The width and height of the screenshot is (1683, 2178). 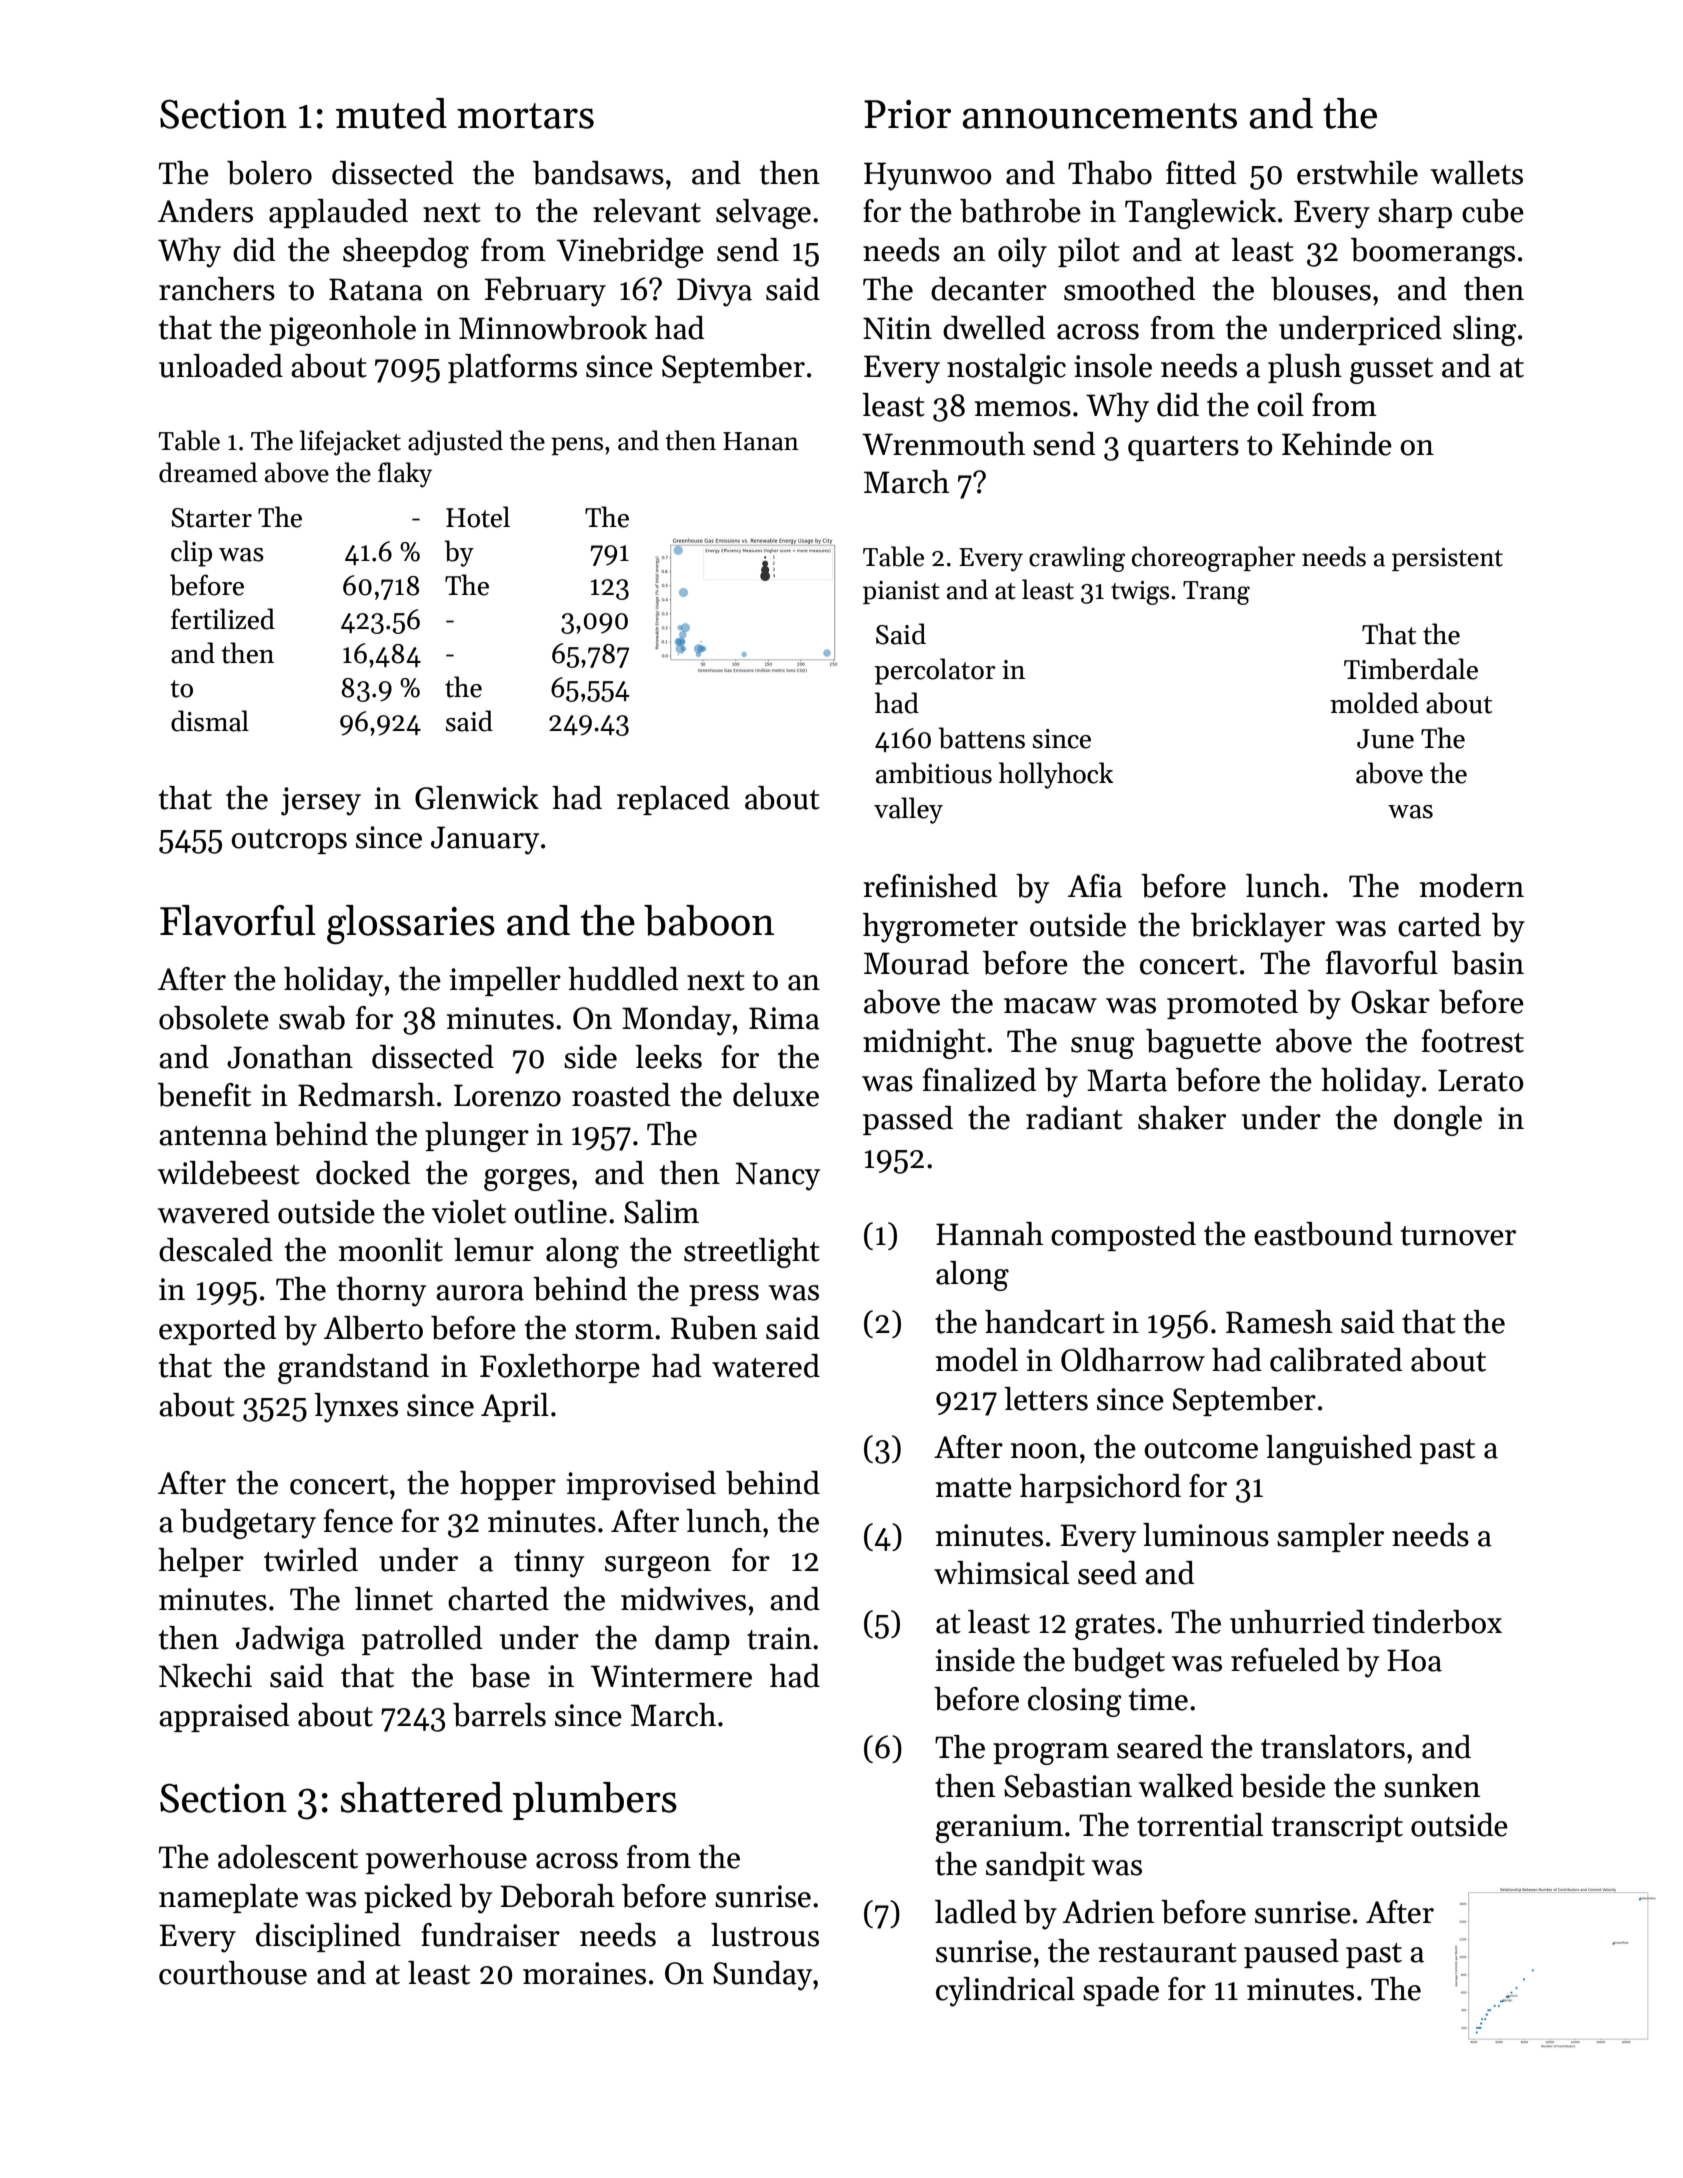 What do you see at coordinates (668, 1057) in the screenshot?
I see `leeks` at bounding box center [668, 1057].
